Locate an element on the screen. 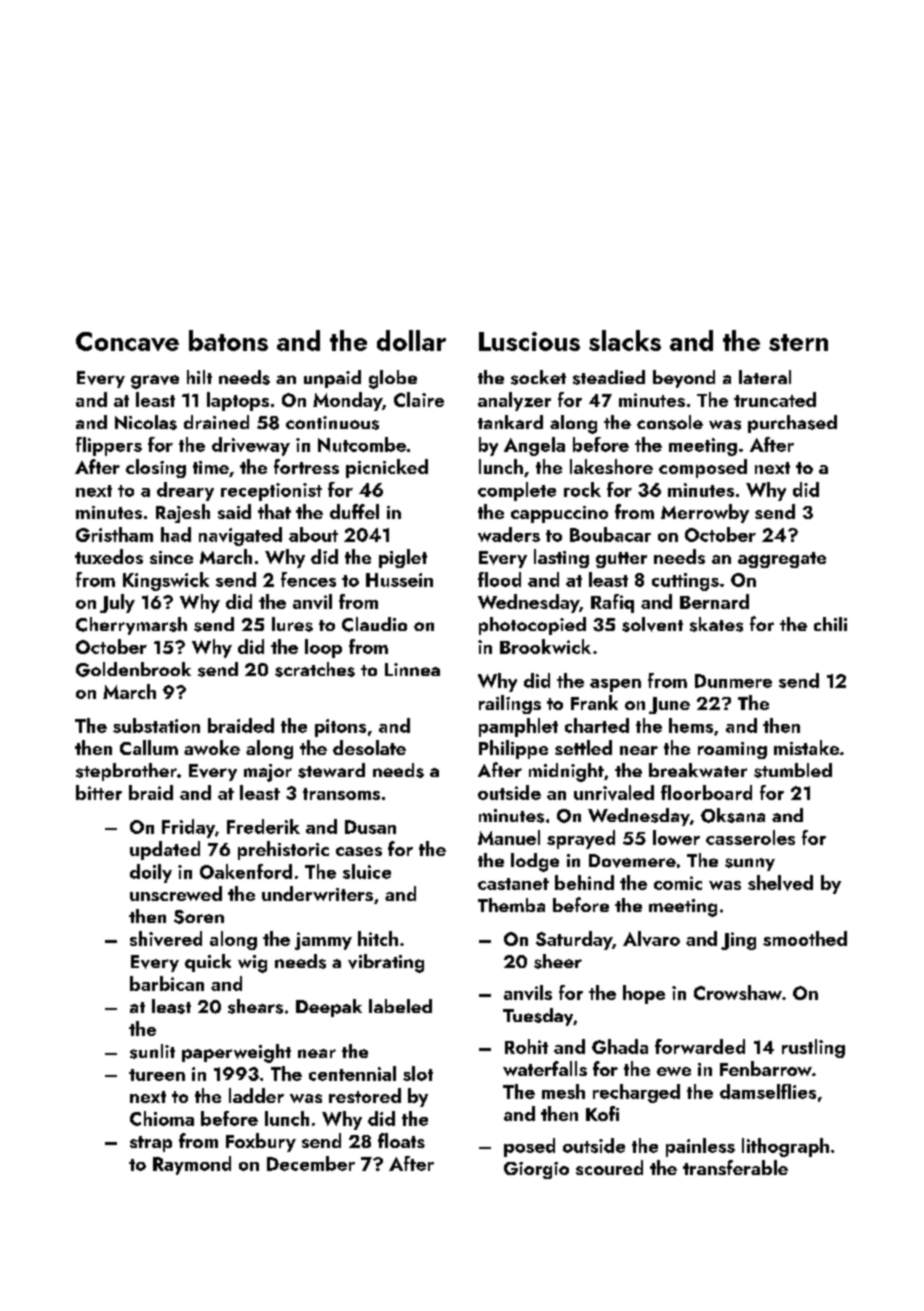 Image resolution: width=924 pixels, height=1311 pixels. sunny is located at coordinates (750, 864).
